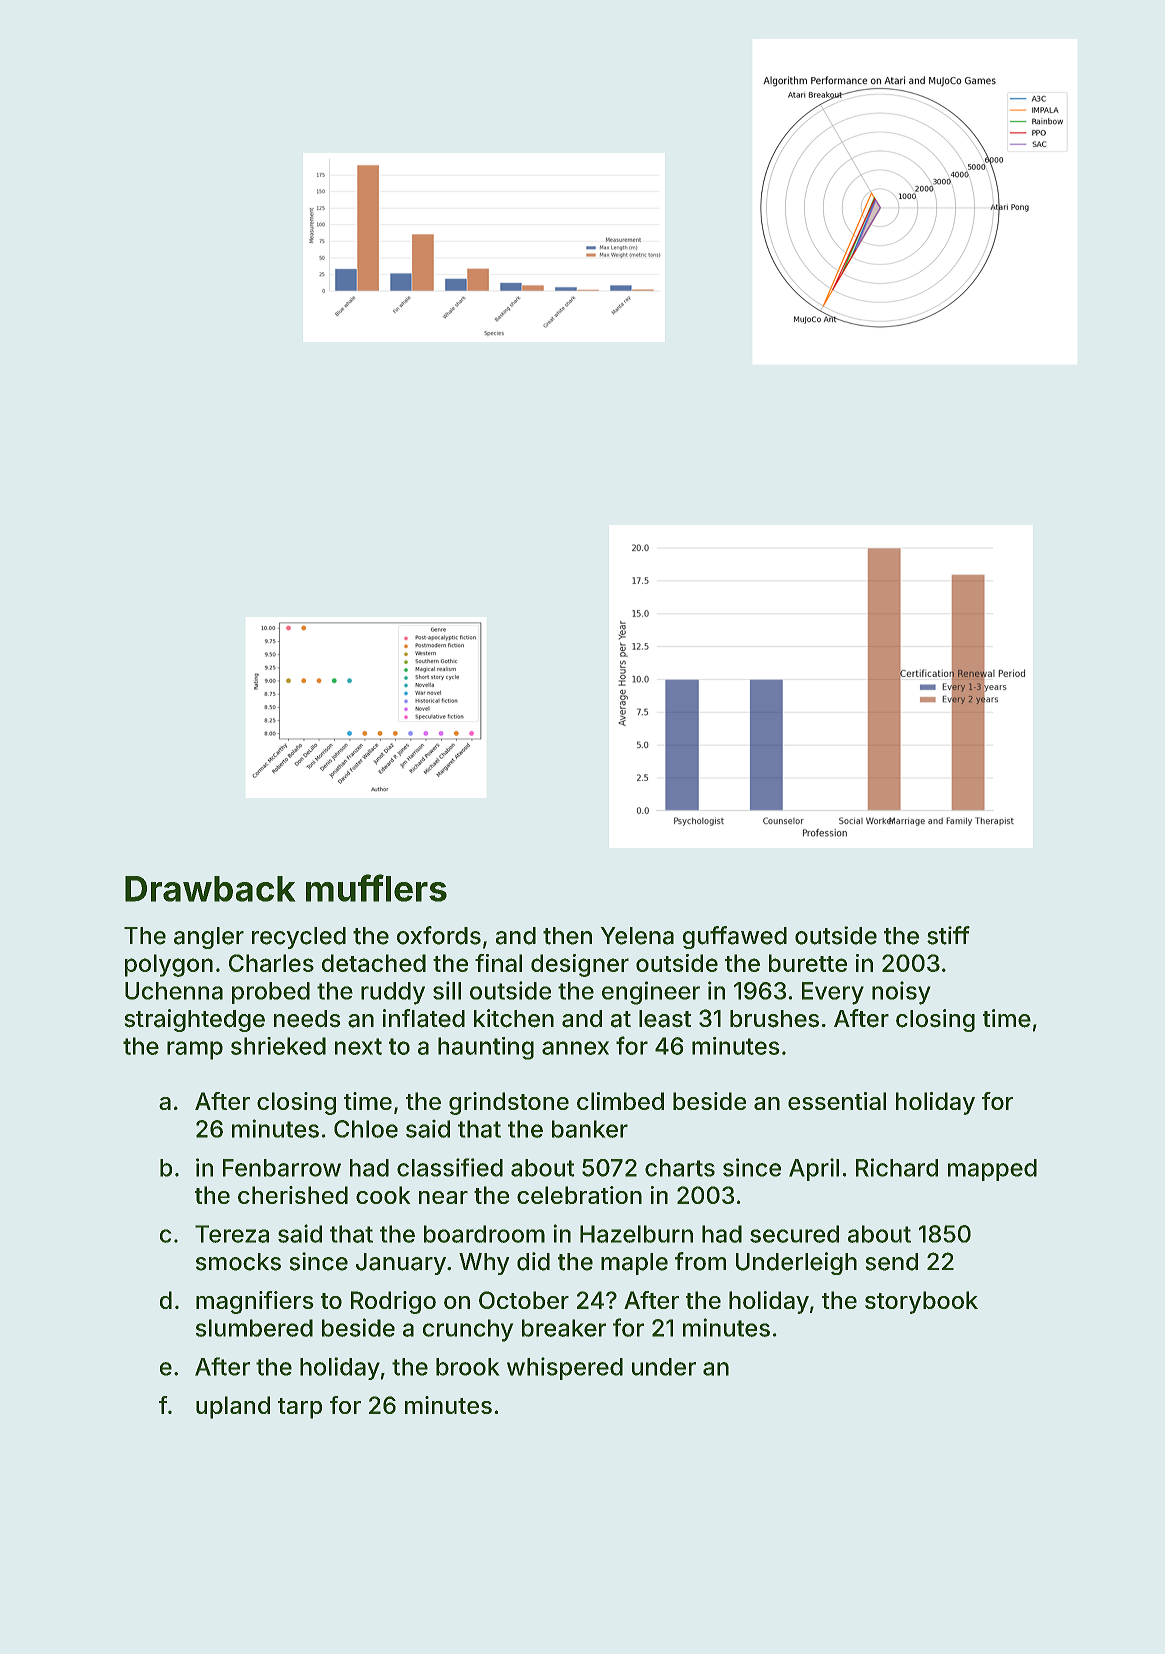 The height and width of the page is (1654, 1165). I want to click on straightedge, so click(194, 1020).
